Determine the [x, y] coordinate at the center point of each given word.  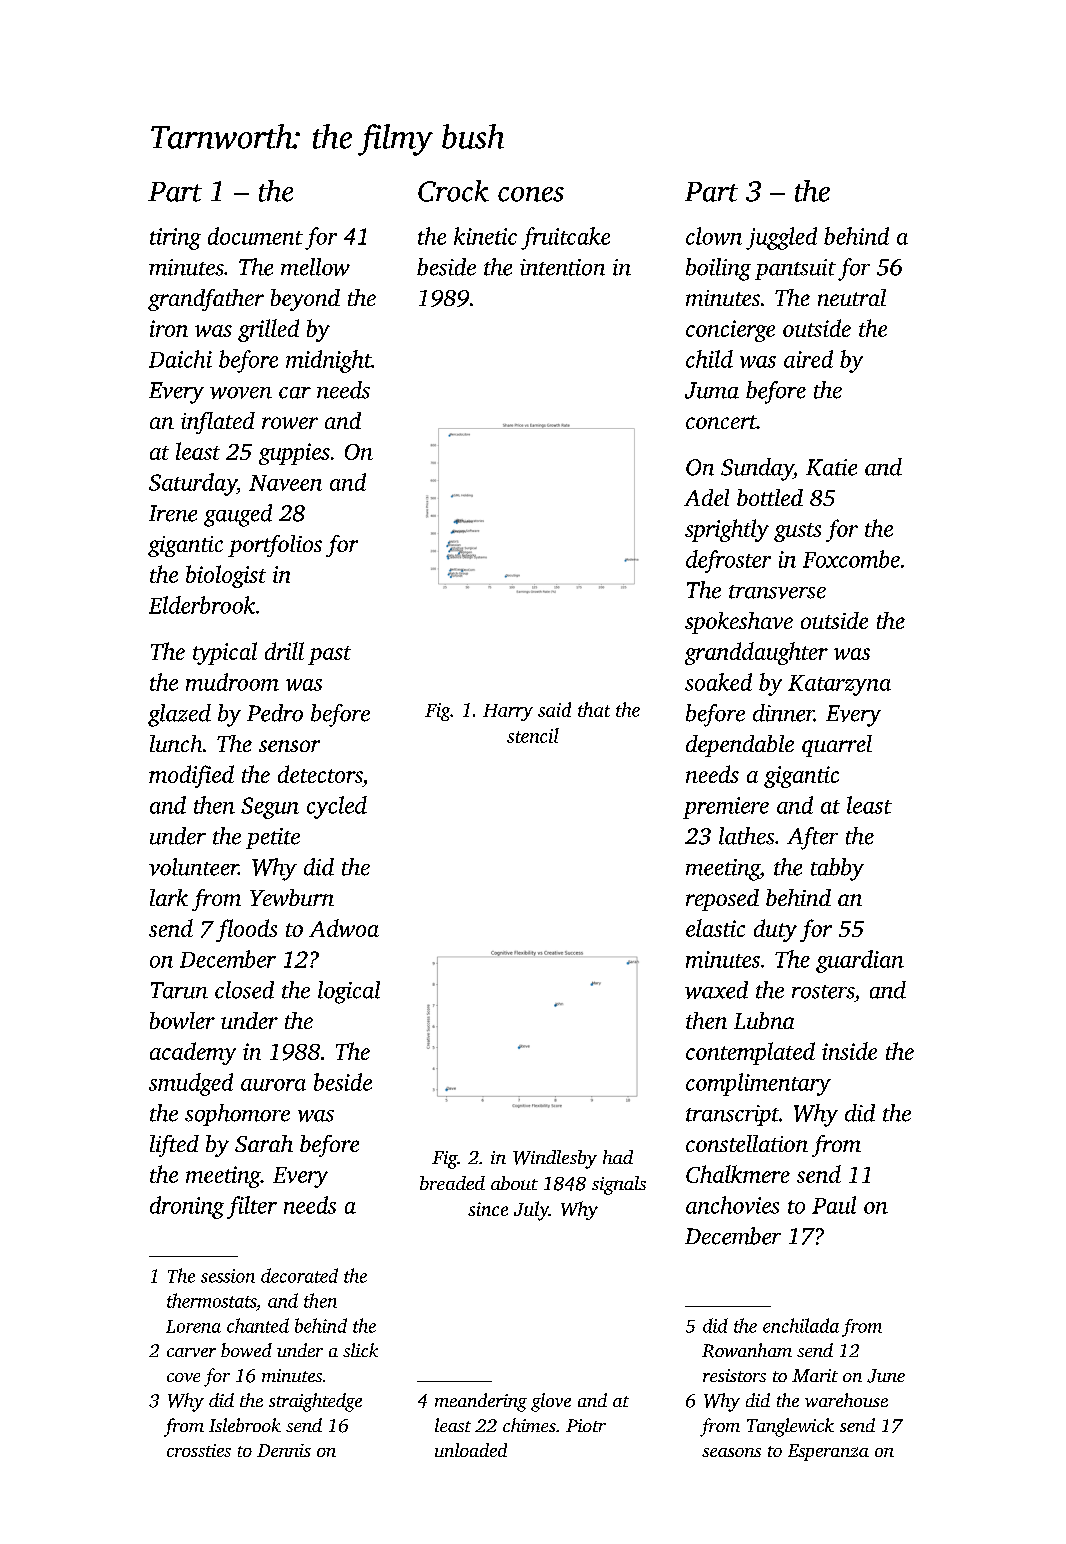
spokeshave [739, 623]
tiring [175, 239]
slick [360, 1350]
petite [273, 838]
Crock [453, 191]
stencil [533, 735]
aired [808, 359]
